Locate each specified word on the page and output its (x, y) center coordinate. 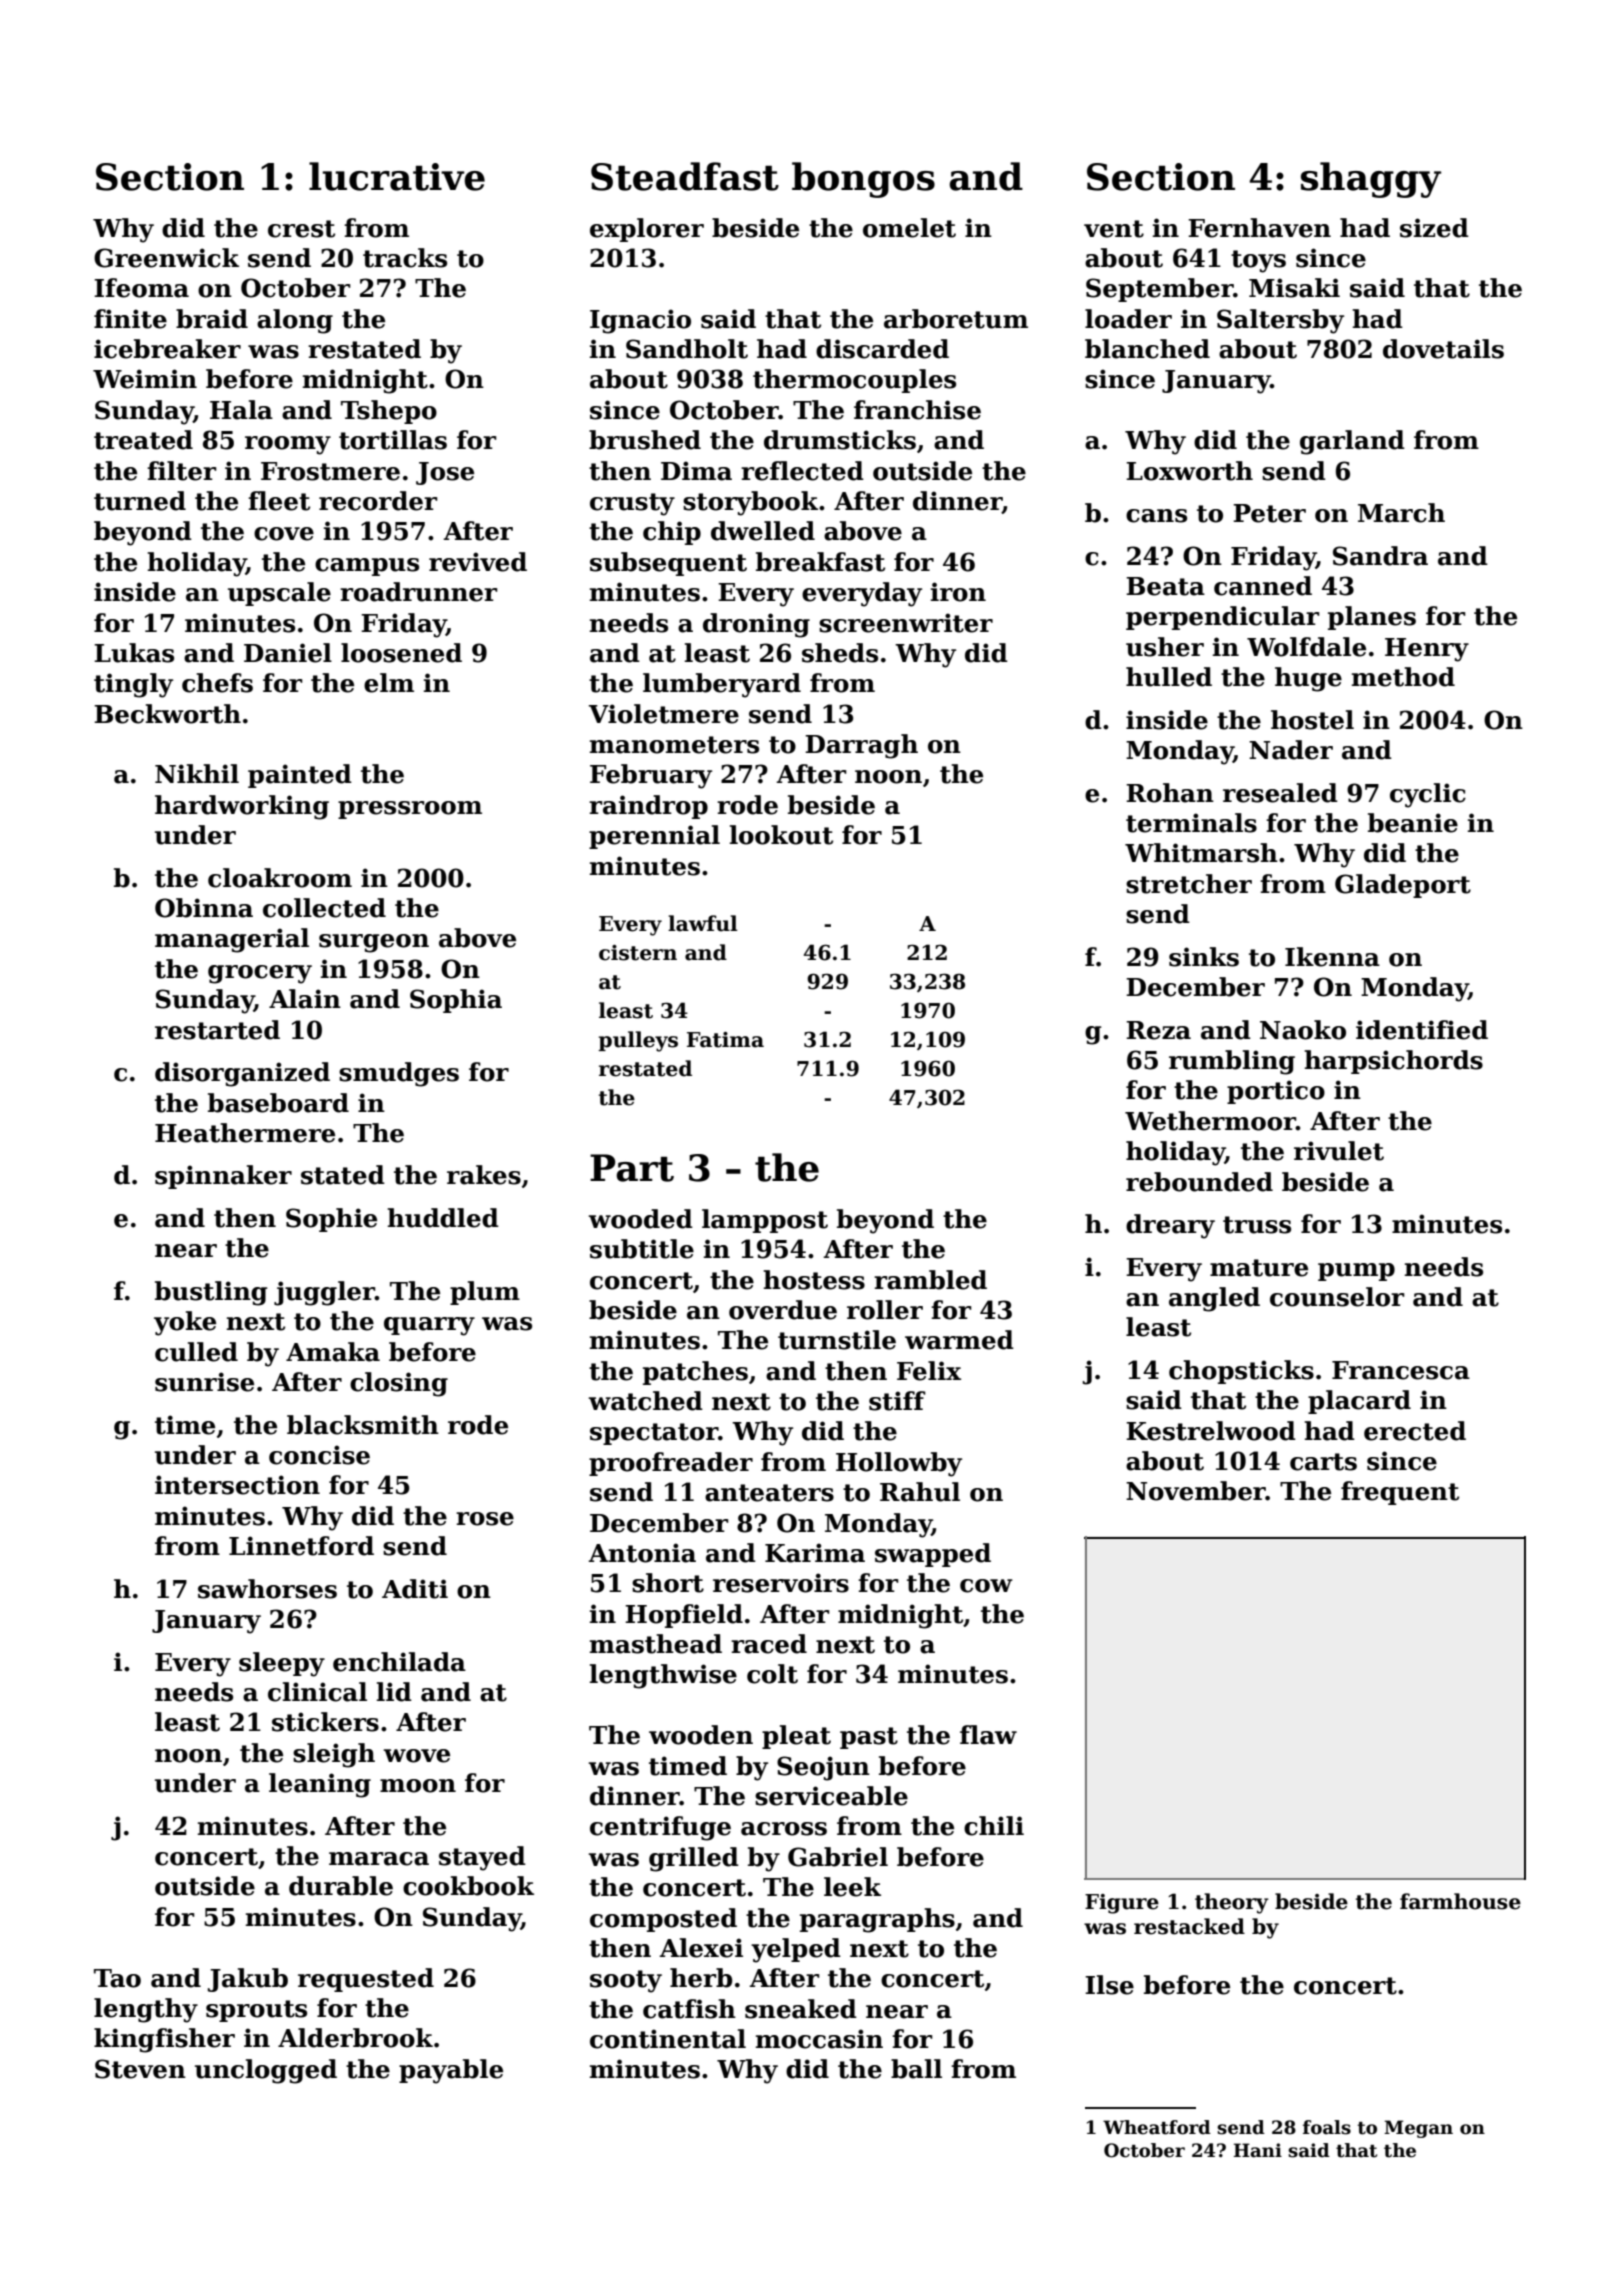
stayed (482, 1858)
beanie (1413, 823)
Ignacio (640, 321)
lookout (781, 835)
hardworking (242, 807)
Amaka (333, 1352)
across (784, 1829)
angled (1214, 1299)
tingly (133, 685)
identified (1422, 1030)
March (1401, 513)
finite (130, 319)
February (651, 776)
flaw (988, 1735)
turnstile (837, 1340)
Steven (140, 2069)
